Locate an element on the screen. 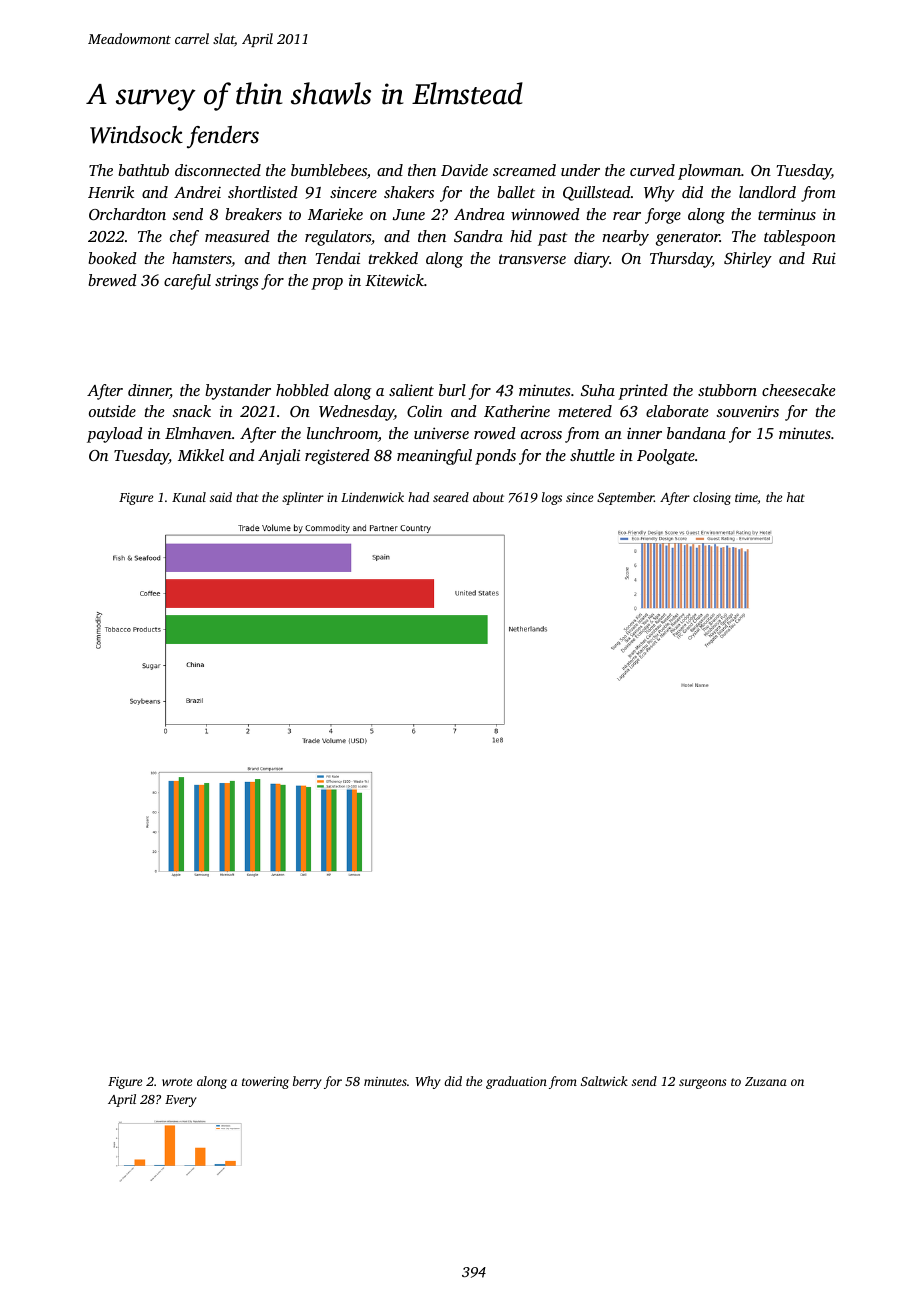 This screenshot has height=1308, width=924. Every is located at coordinates (181, 1101).
